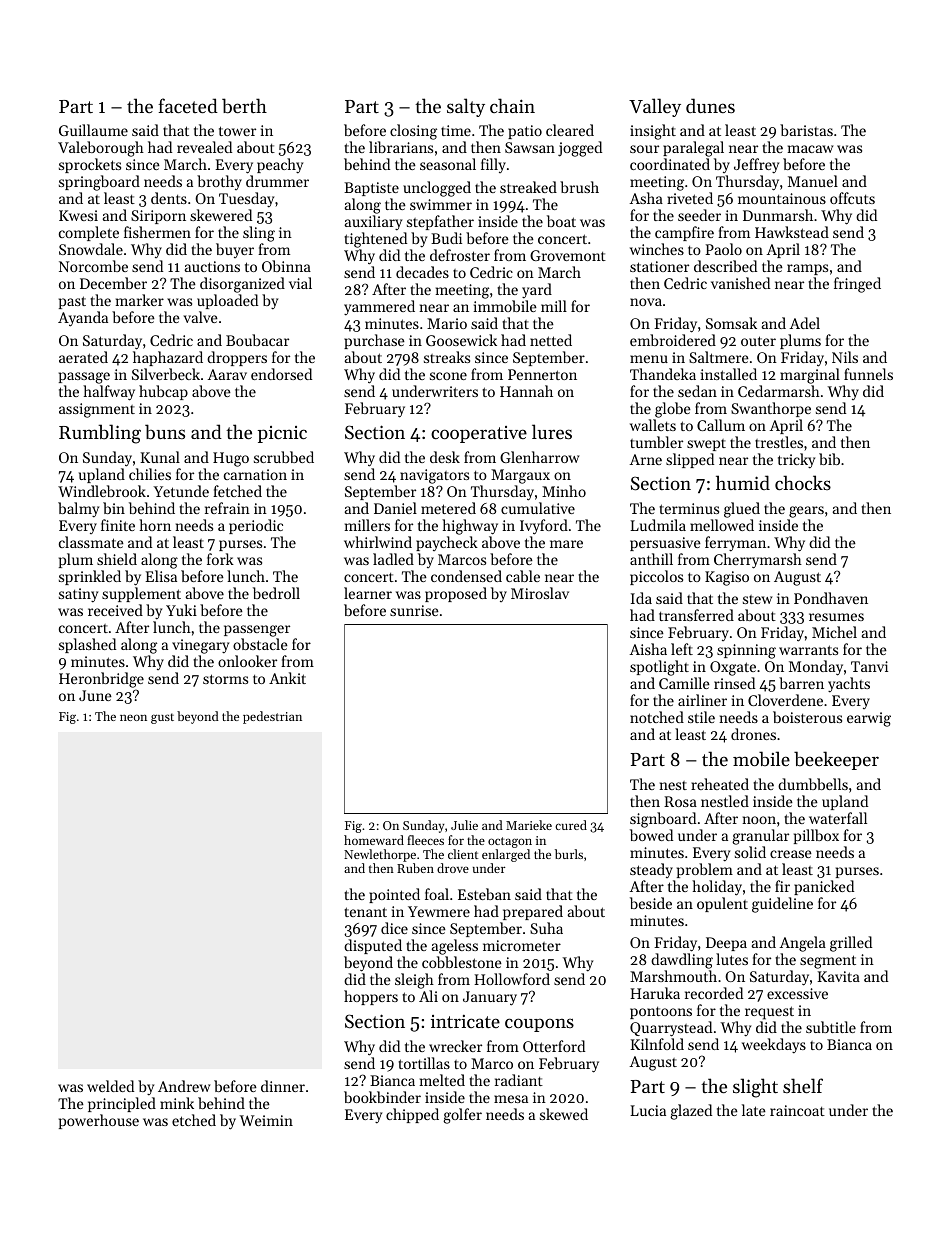 The image size is (952, 1233). What do you see at coordinates (540, 593) in the screenshot?
I see `Miroslav` at bounding box center [540, 593].
